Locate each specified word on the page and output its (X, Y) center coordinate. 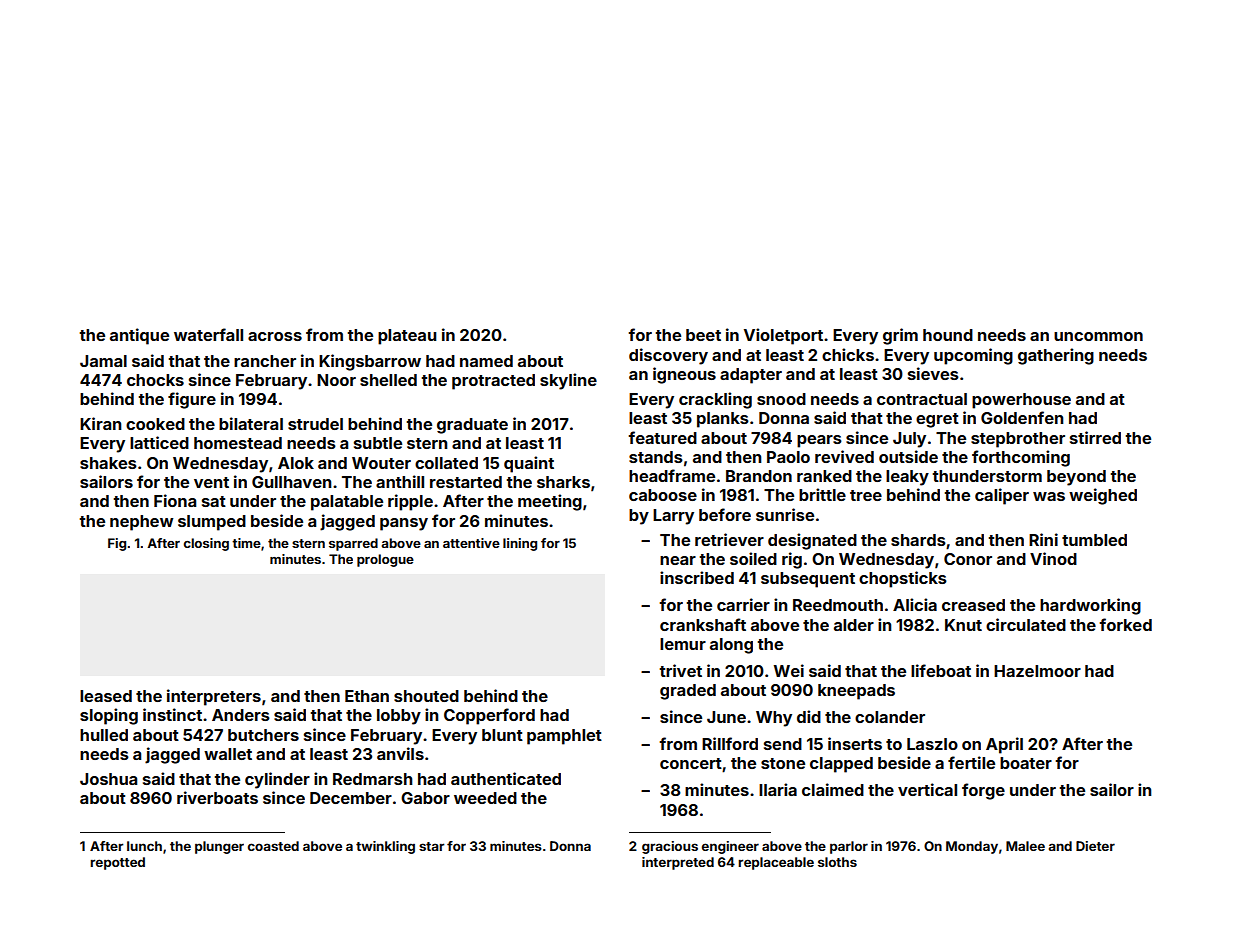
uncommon (1098, 336)
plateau (407, 337)
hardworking (1090, 606)
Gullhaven (291, 482)
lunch (144, 846)
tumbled (1094, 540)
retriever (729, 539)
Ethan (367, 696)
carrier (743, 604)
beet (703, 335)
